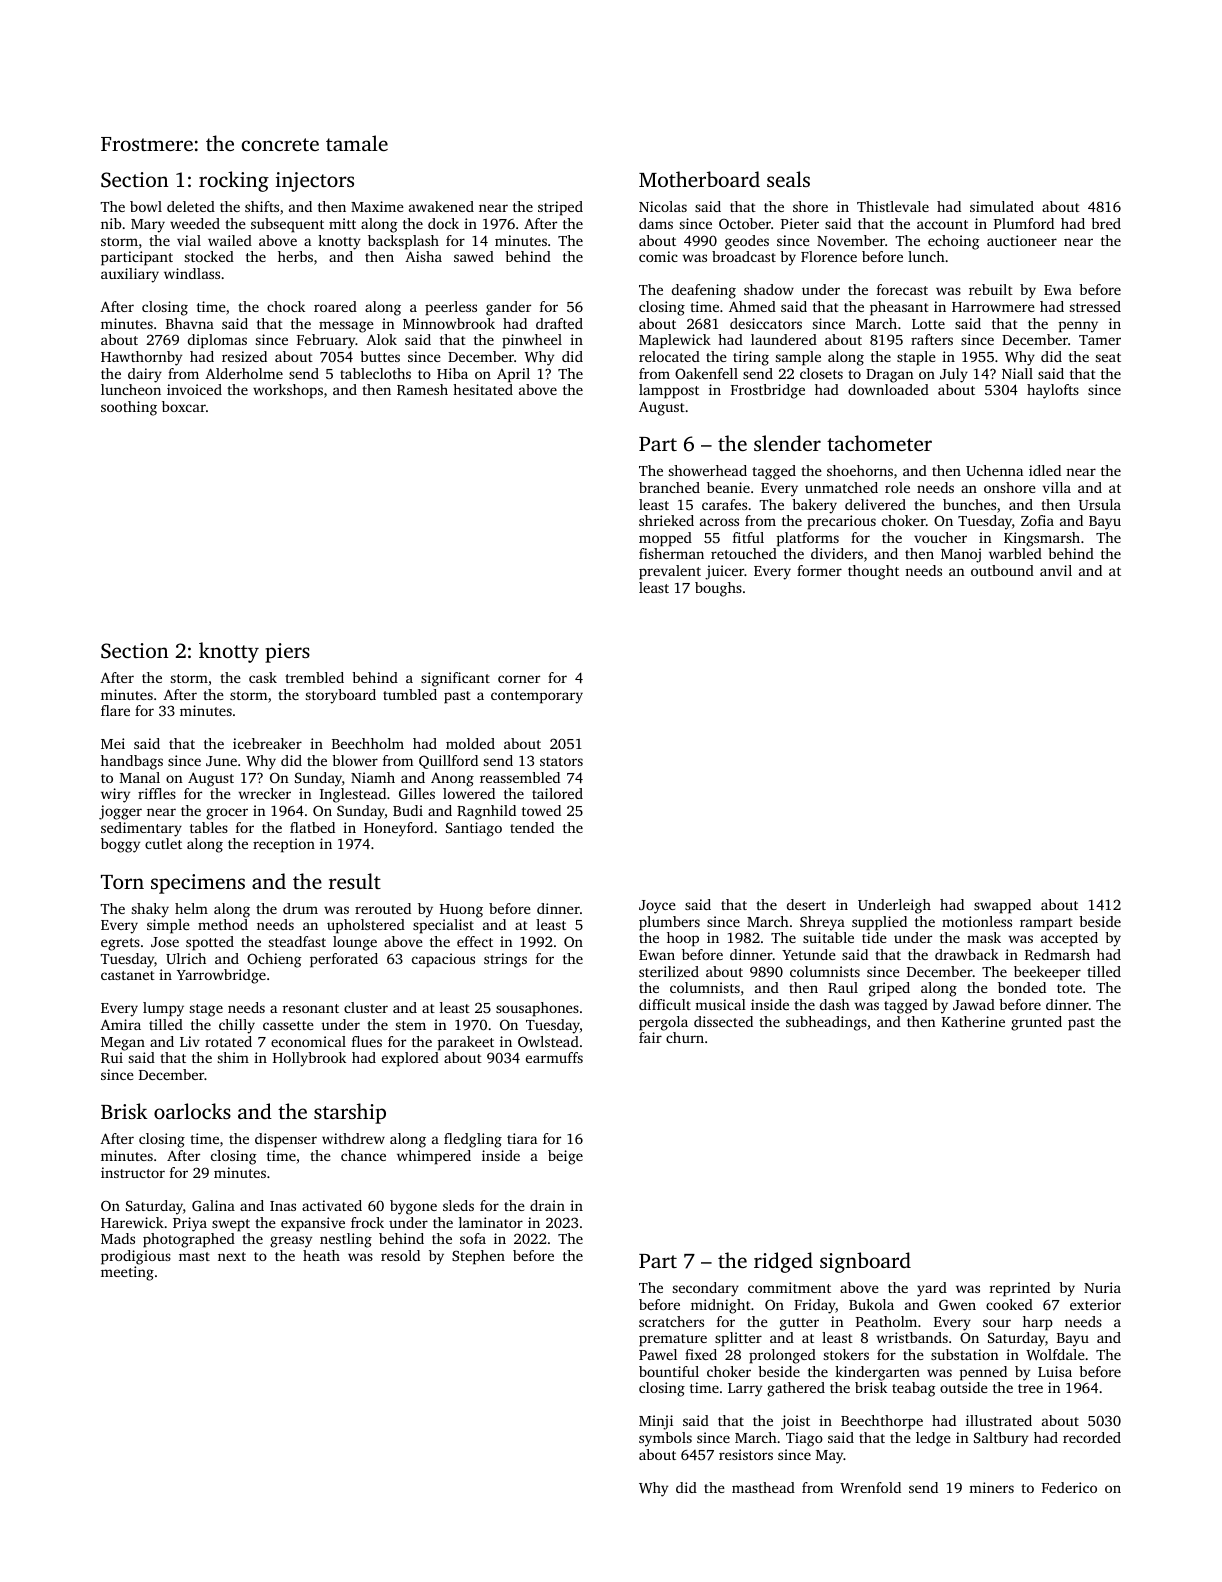 This page has width=1222, height=1582. What do you see at coordinates (666, 520) in the page?
I see `shrieked` at bounding box center [666, 520].
